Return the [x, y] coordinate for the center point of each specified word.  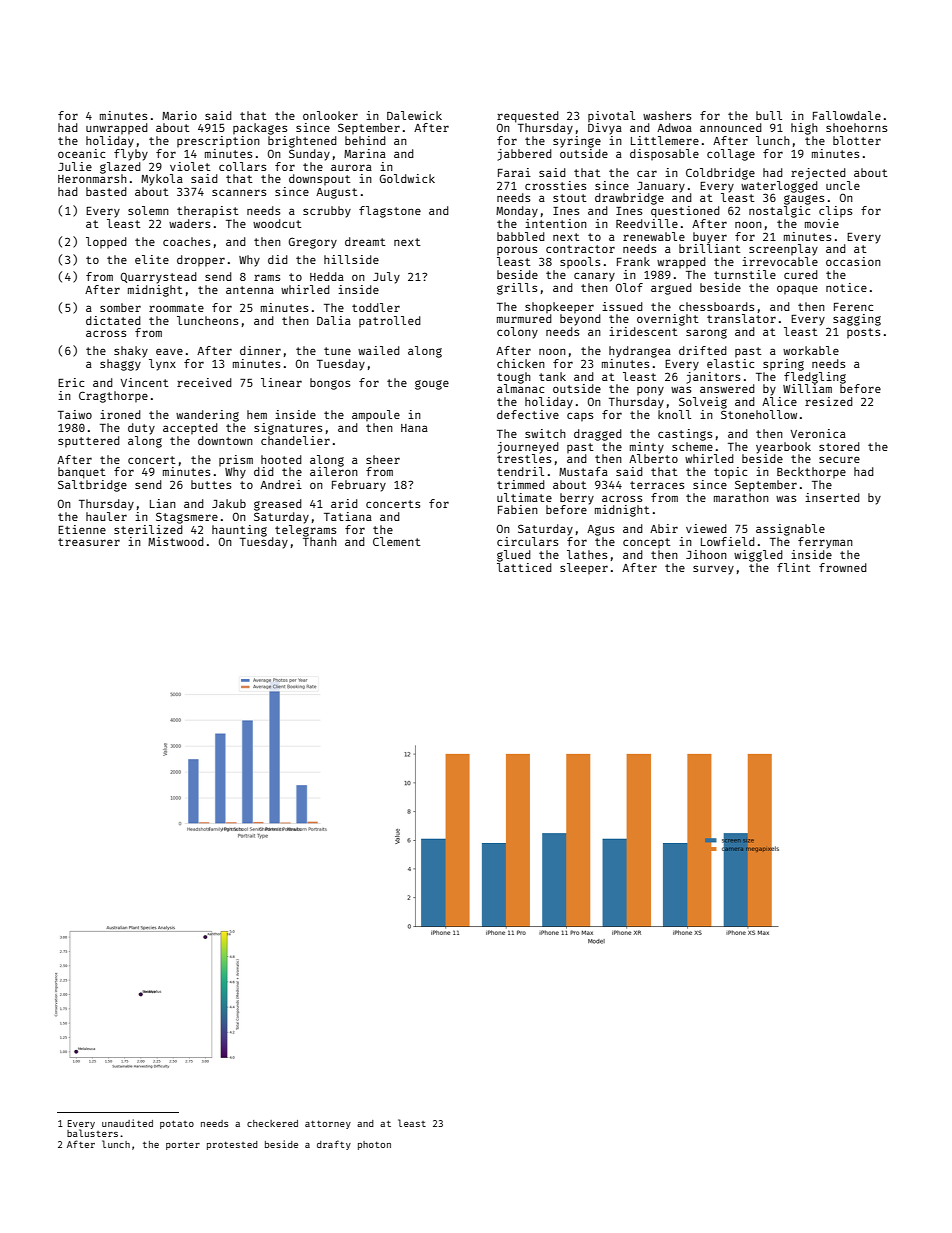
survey [713, 570]
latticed [524, 567]
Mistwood [176, 541]
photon [374, 1145]
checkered [272, 1123]
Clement [396, 541]
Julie [75, 166]
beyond [580, 320]
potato [177, 1124]
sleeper [584, 568]
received [204, 382]
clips [835, 211]
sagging [857, 320]
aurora [351, 167]
